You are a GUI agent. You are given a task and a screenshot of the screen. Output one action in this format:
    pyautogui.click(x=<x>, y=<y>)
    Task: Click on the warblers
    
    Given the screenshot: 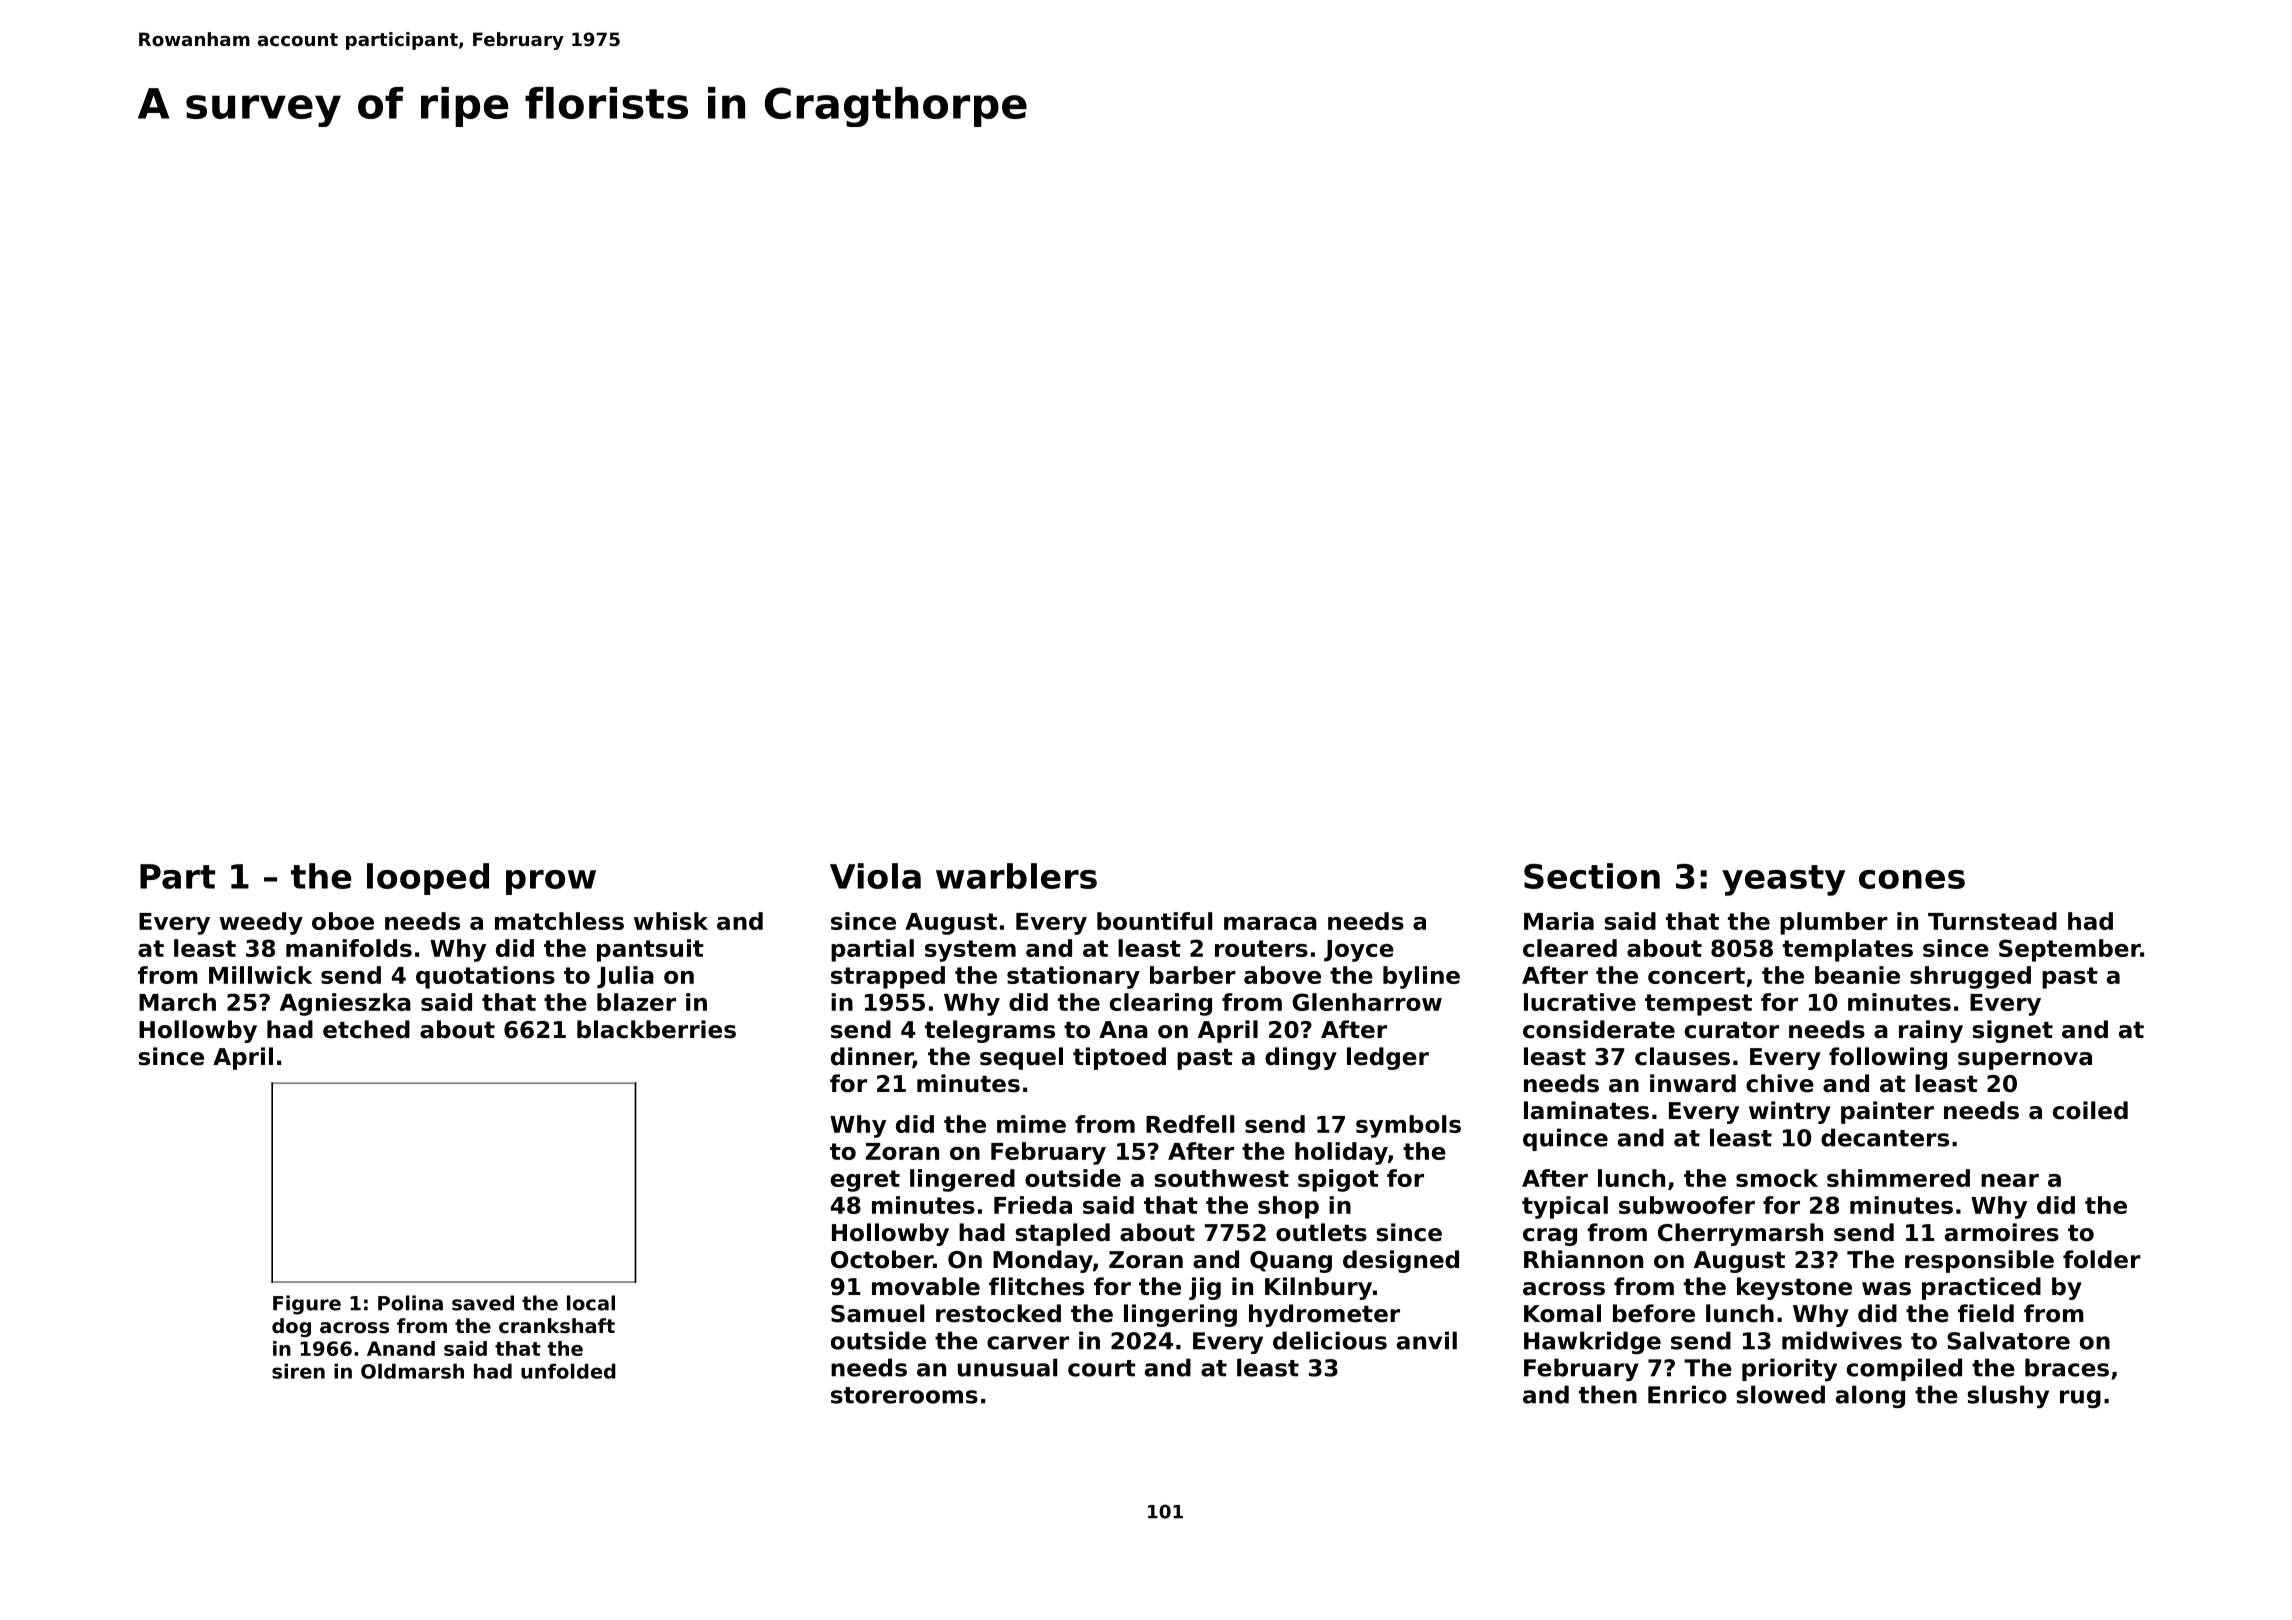 What is the action you would take?
    pyautogui.click(x=1016, y=876)
